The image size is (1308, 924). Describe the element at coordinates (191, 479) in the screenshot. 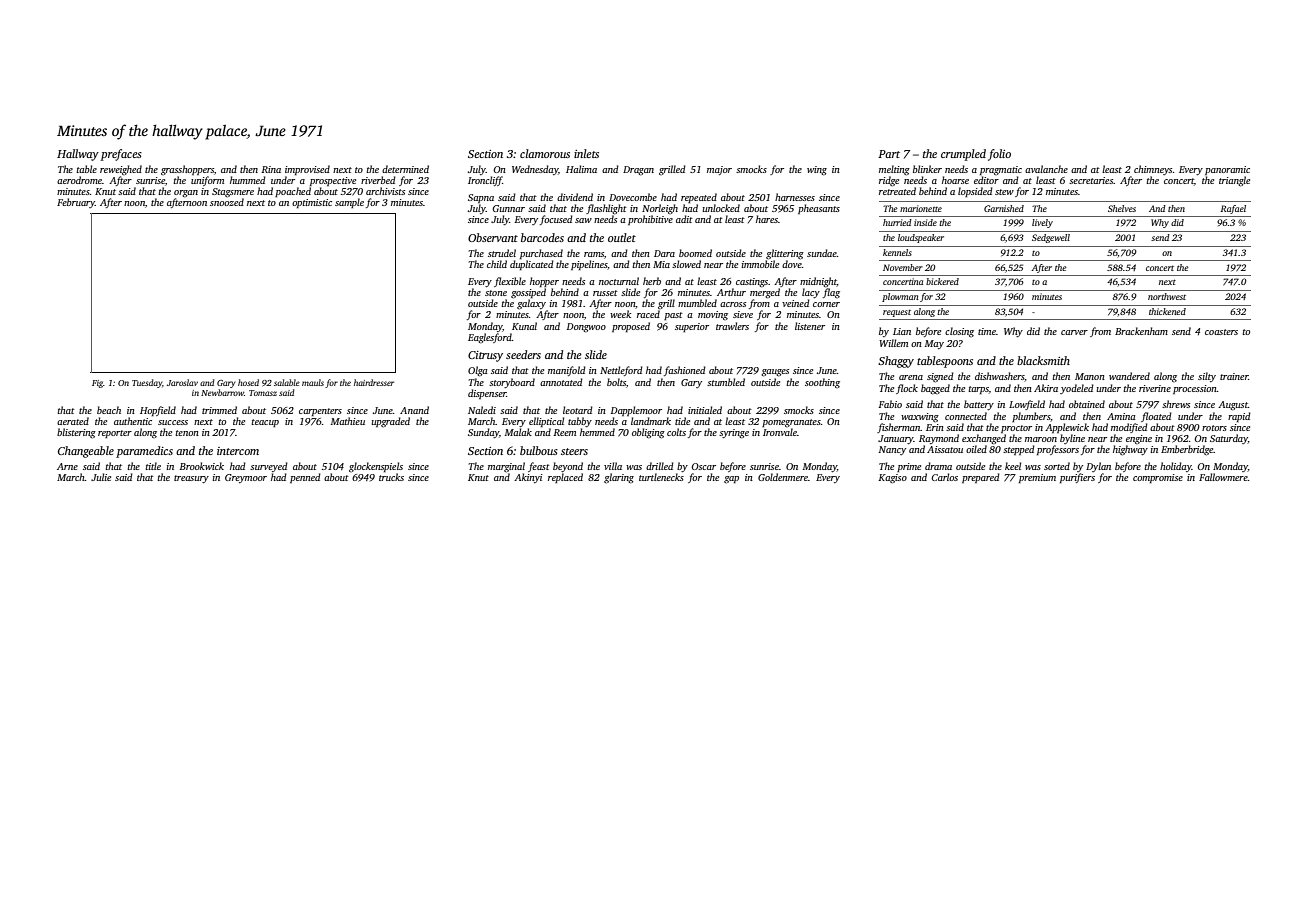

I see `treasury` at that location.
